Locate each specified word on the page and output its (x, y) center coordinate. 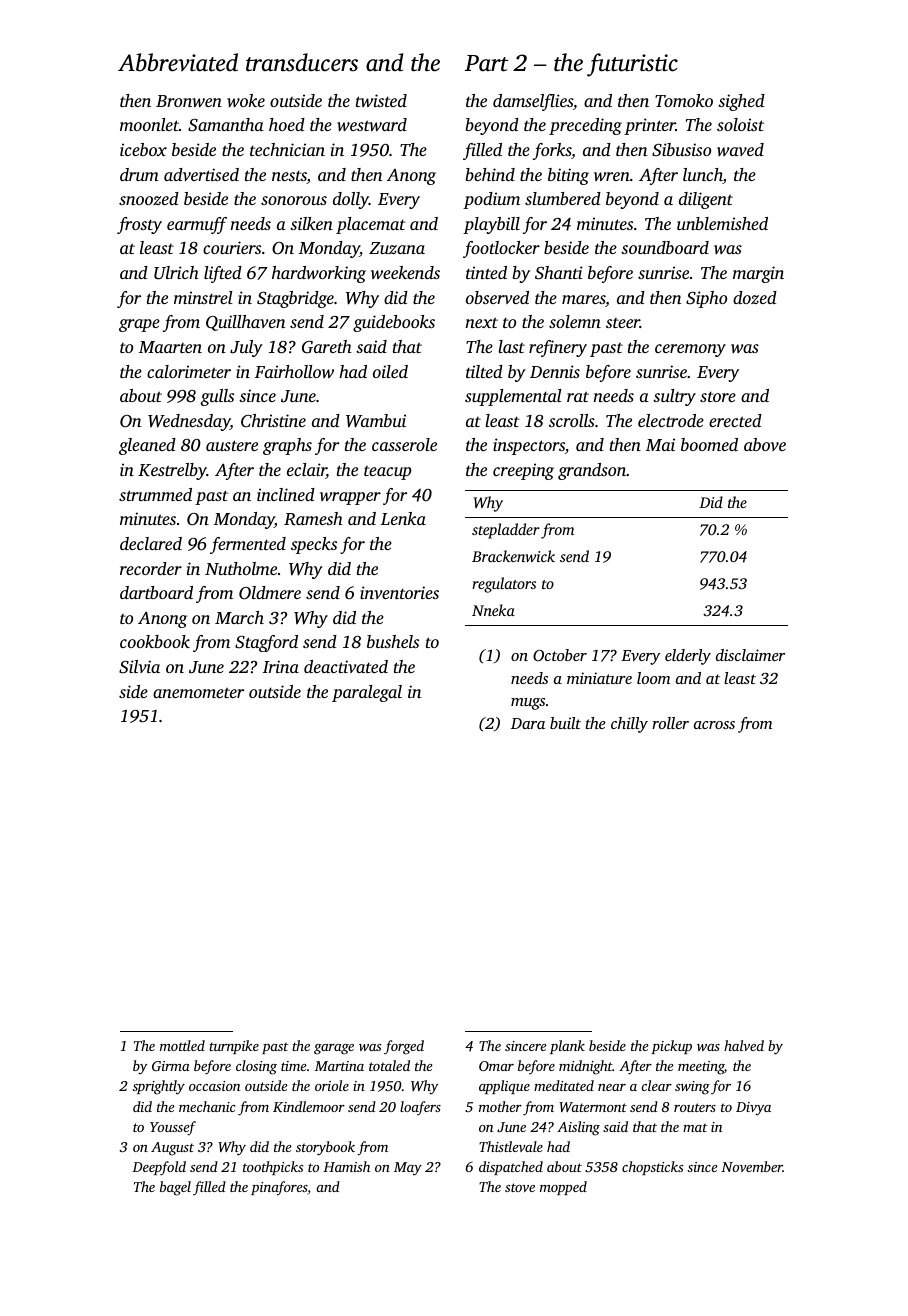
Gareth (327, 347)
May (408, 1169)
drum (139, 174)
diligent (706, 200)
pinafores (279, 1188)
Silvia (139, 667)
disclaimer (750, 655)
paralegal (367, 693)
